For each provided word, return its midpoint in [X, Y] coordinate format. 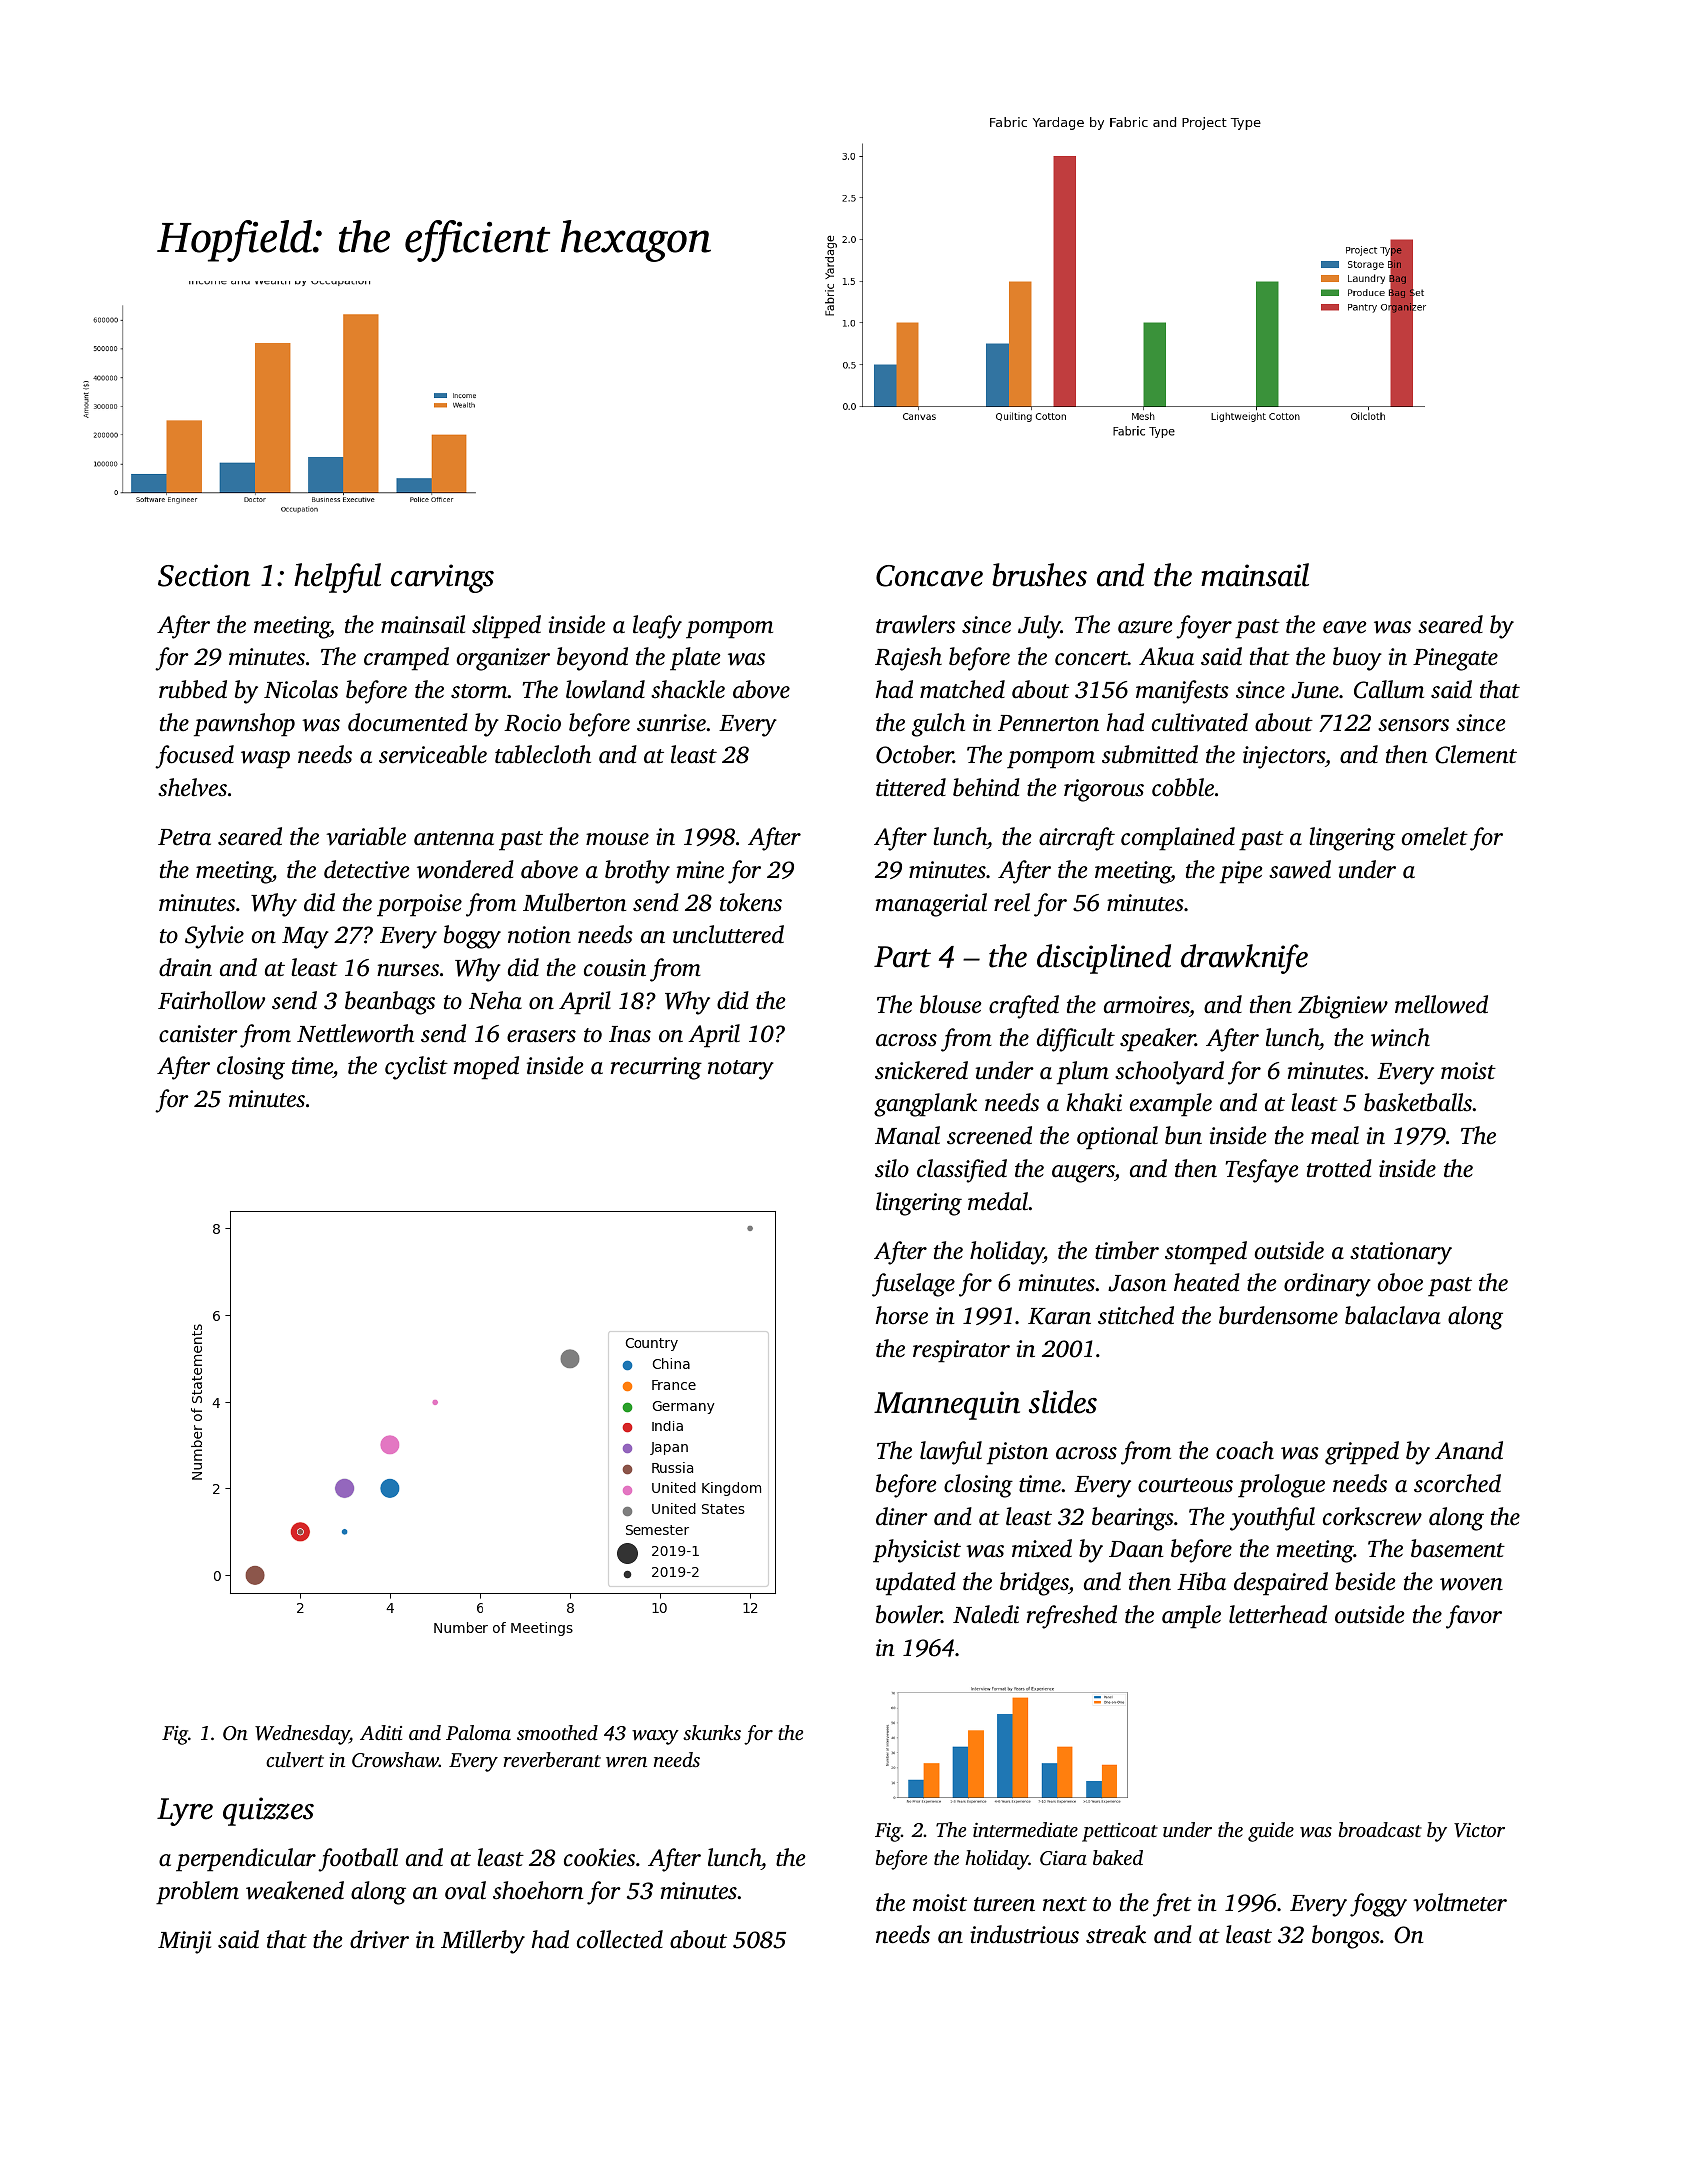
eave [1345, 627]
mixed [1042, 1548]
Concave [929, 576]
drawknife [1244, 959]
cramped [406, 659]
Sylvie [214, 937]
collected [620, 1939]
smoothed [557, 1732]
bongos [1346, 1937]
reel [1012, 902]
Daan [1136, 1549]
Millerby [483, 1942]
